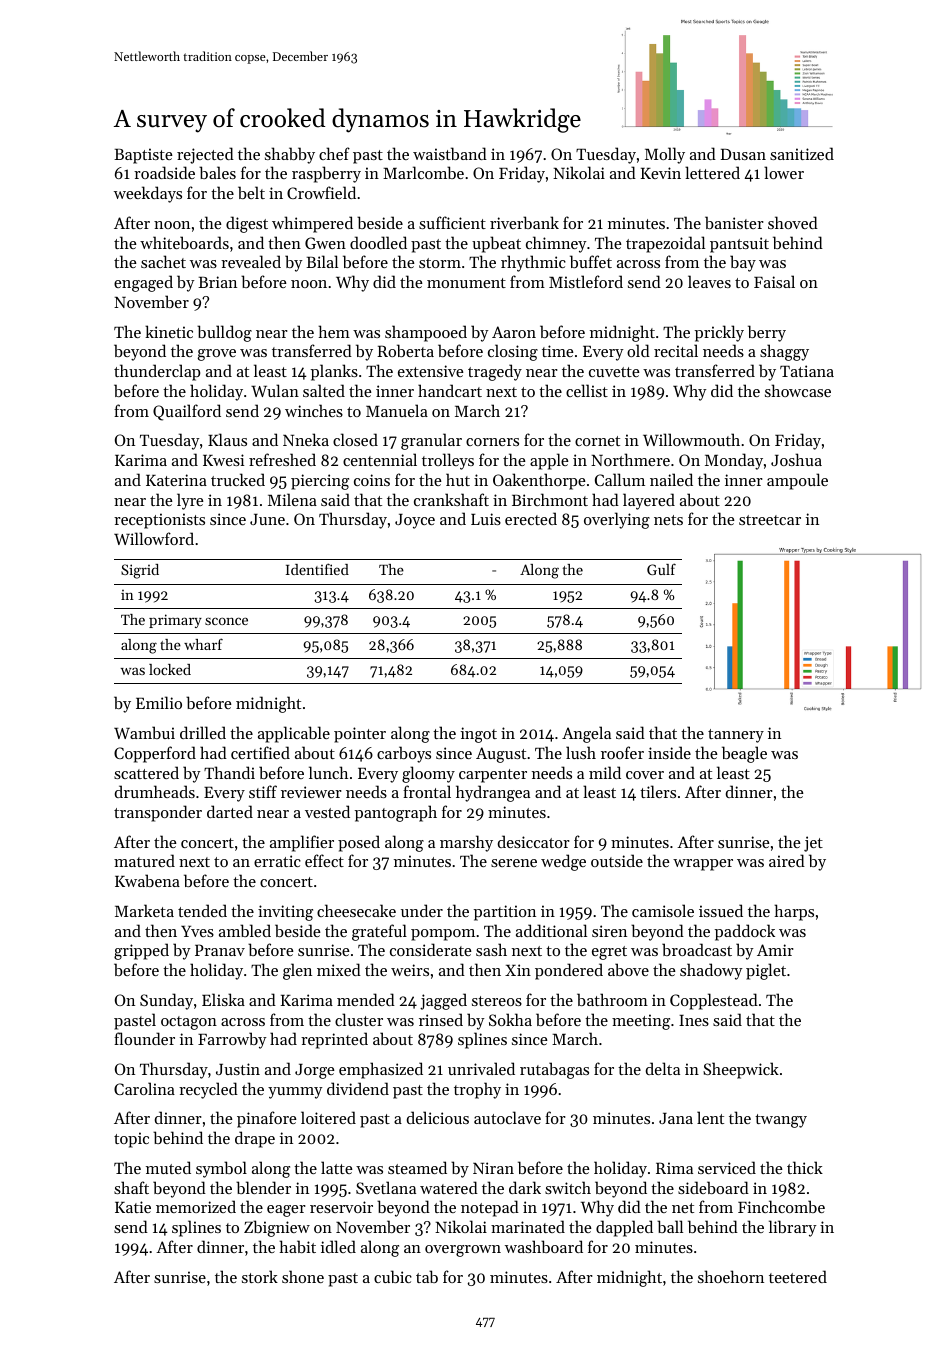 The height and width of the image is (1351, 951). I want to click on Brian, so click(217, 282).
